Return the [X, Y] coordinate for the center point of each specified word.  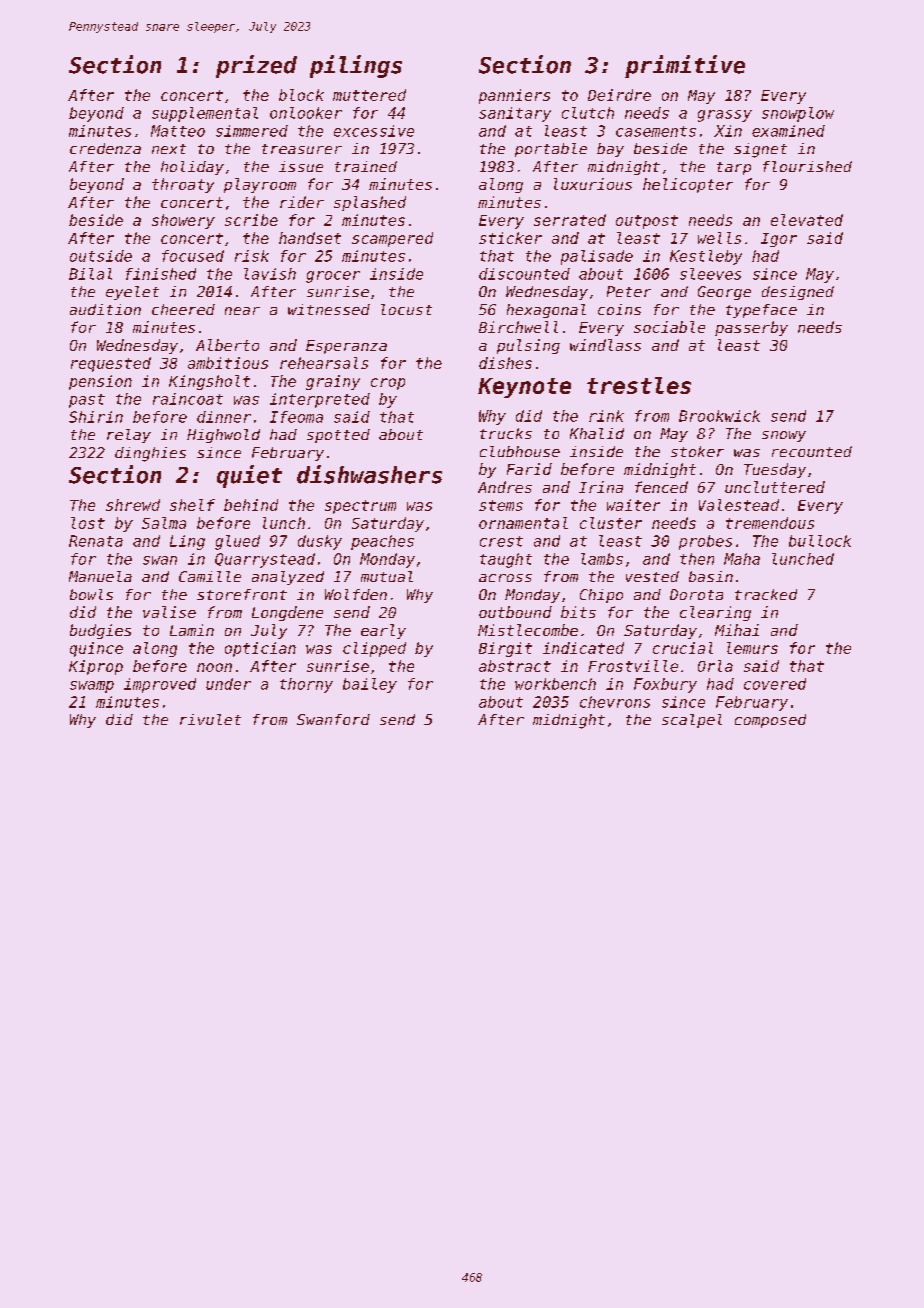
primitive [685, 66]
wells [719, 238]
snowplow [798, 114]
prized [256, 66]
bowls [91, 594]
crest [501, 541]
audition [105, 309]
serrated [570, 220]
